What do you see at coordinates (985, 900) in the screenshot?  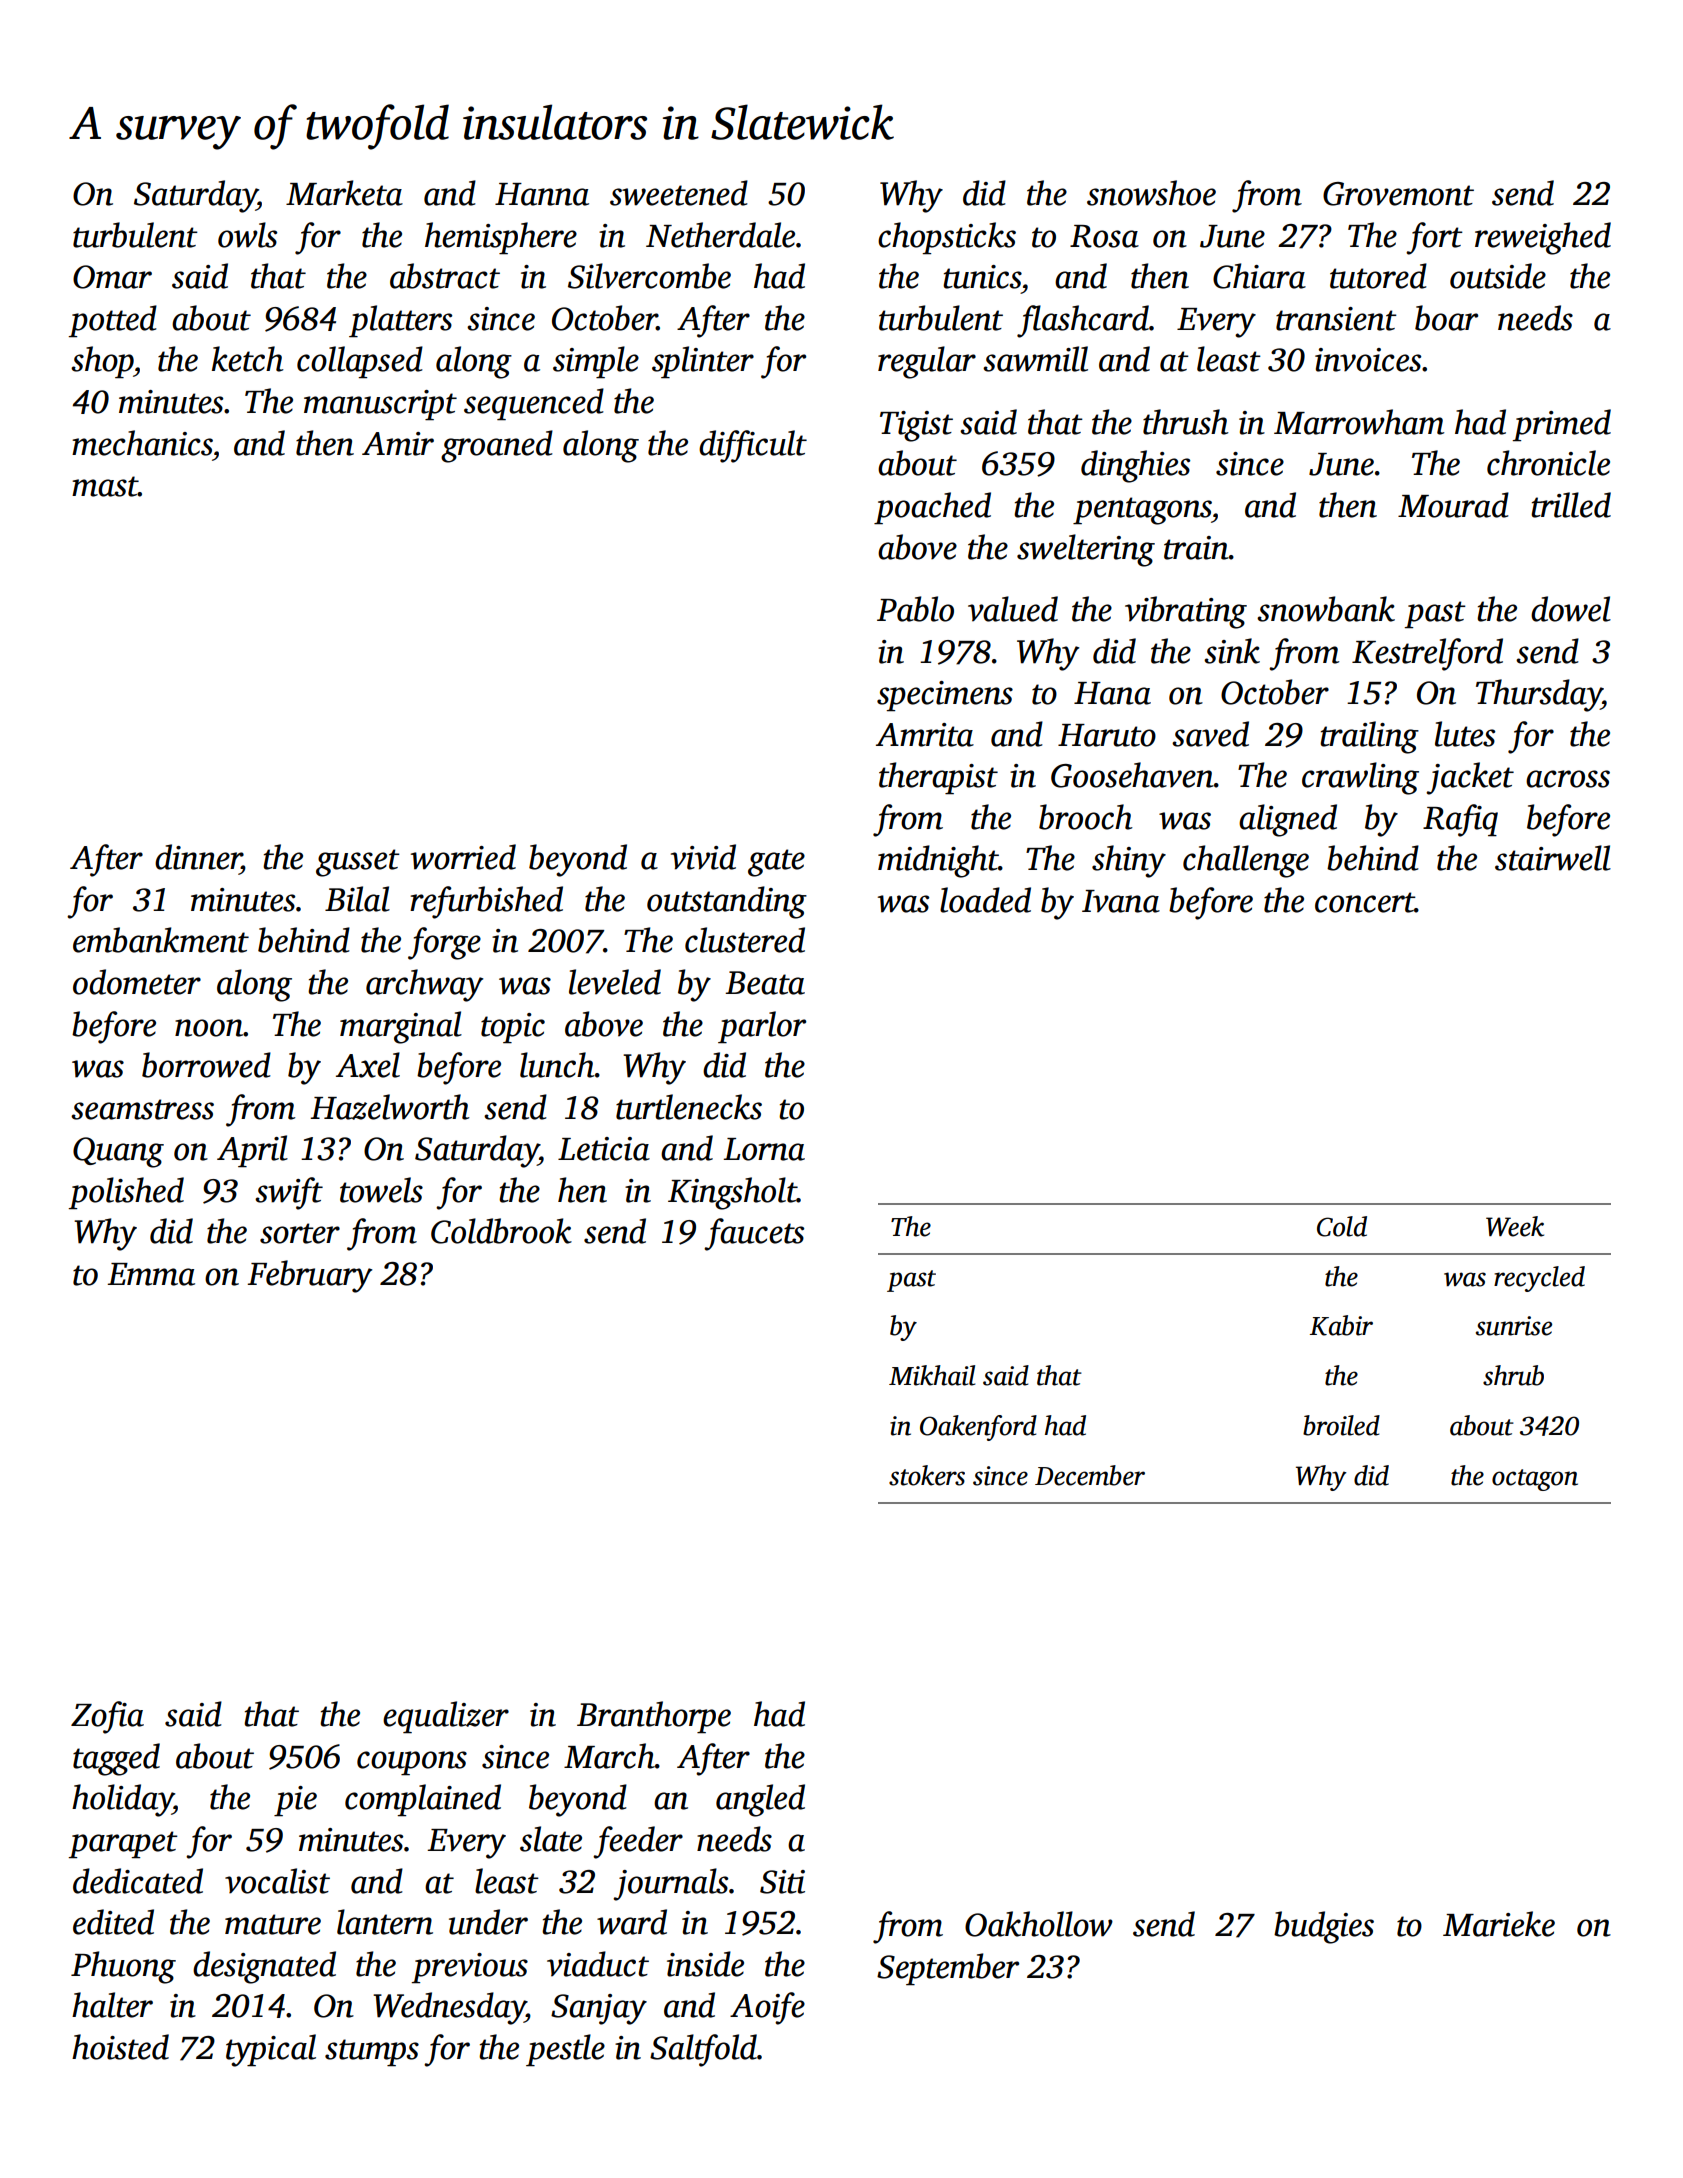 I see `loaded` at bounding box center [985, 900].
